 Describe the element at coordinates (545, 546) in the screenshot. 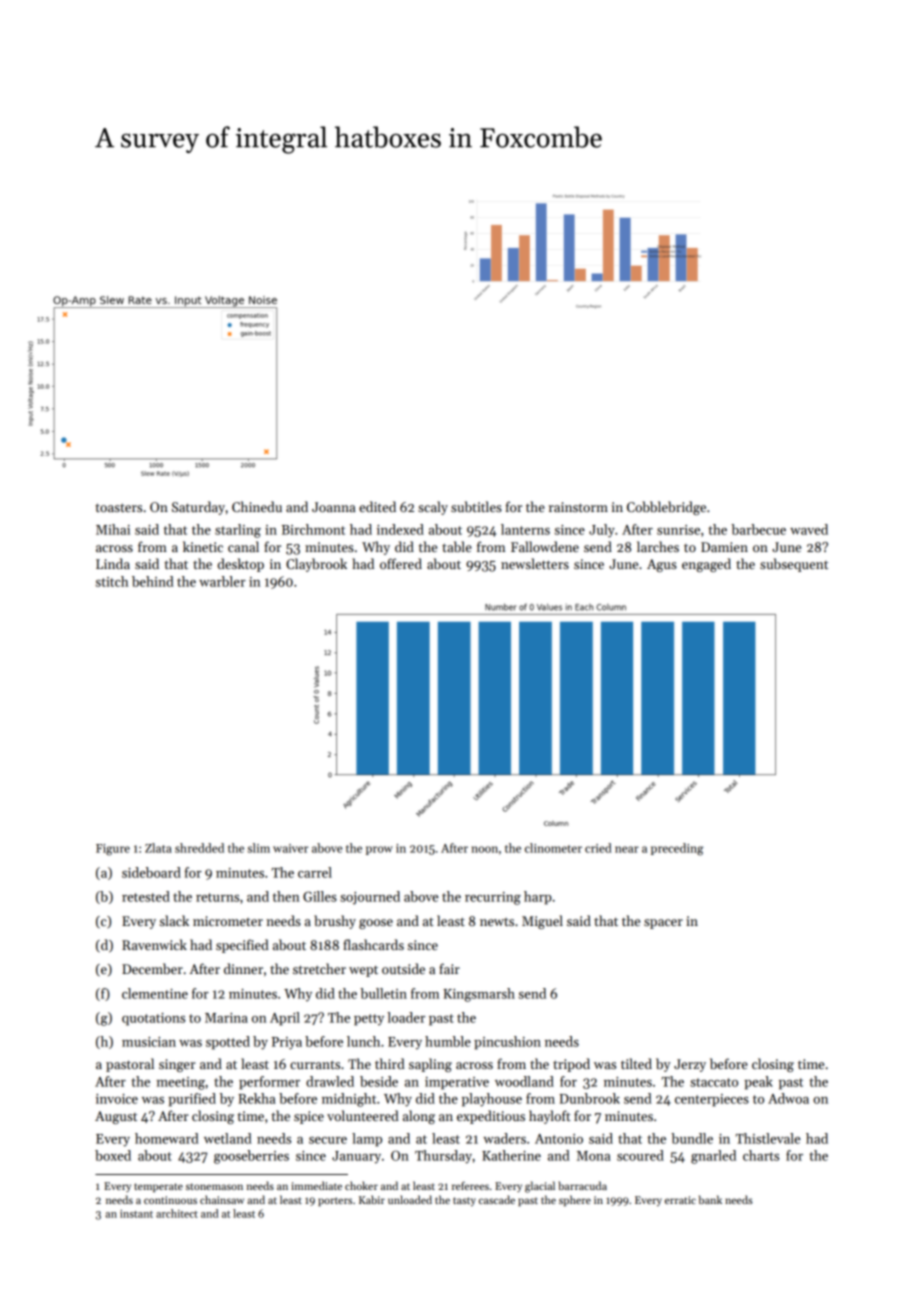

I see `Fallowdene` at that location.
